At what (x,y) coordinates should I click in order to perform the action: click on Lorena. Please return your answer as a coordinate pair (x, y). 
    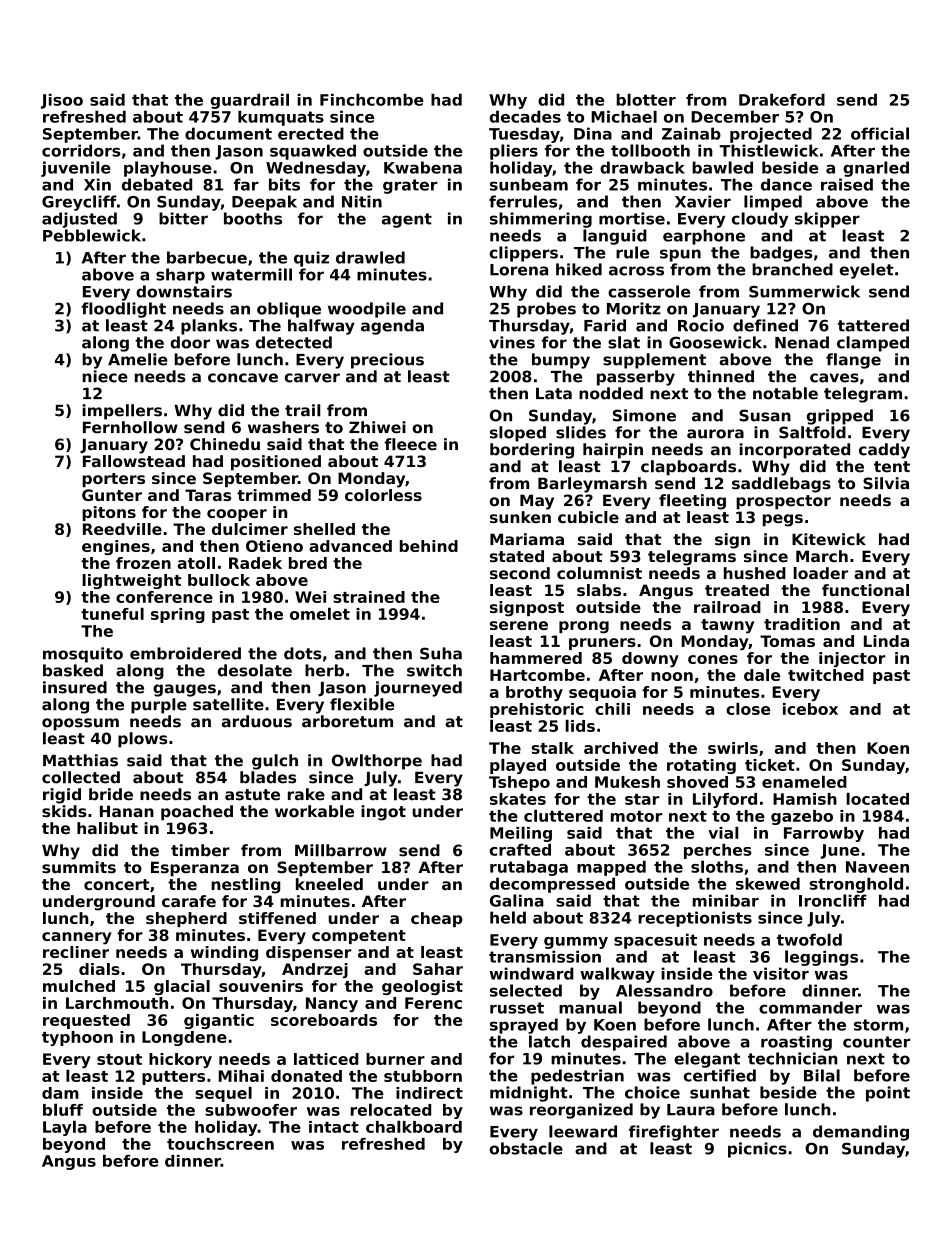
    Looking at the image, I should click on (519, 270).
